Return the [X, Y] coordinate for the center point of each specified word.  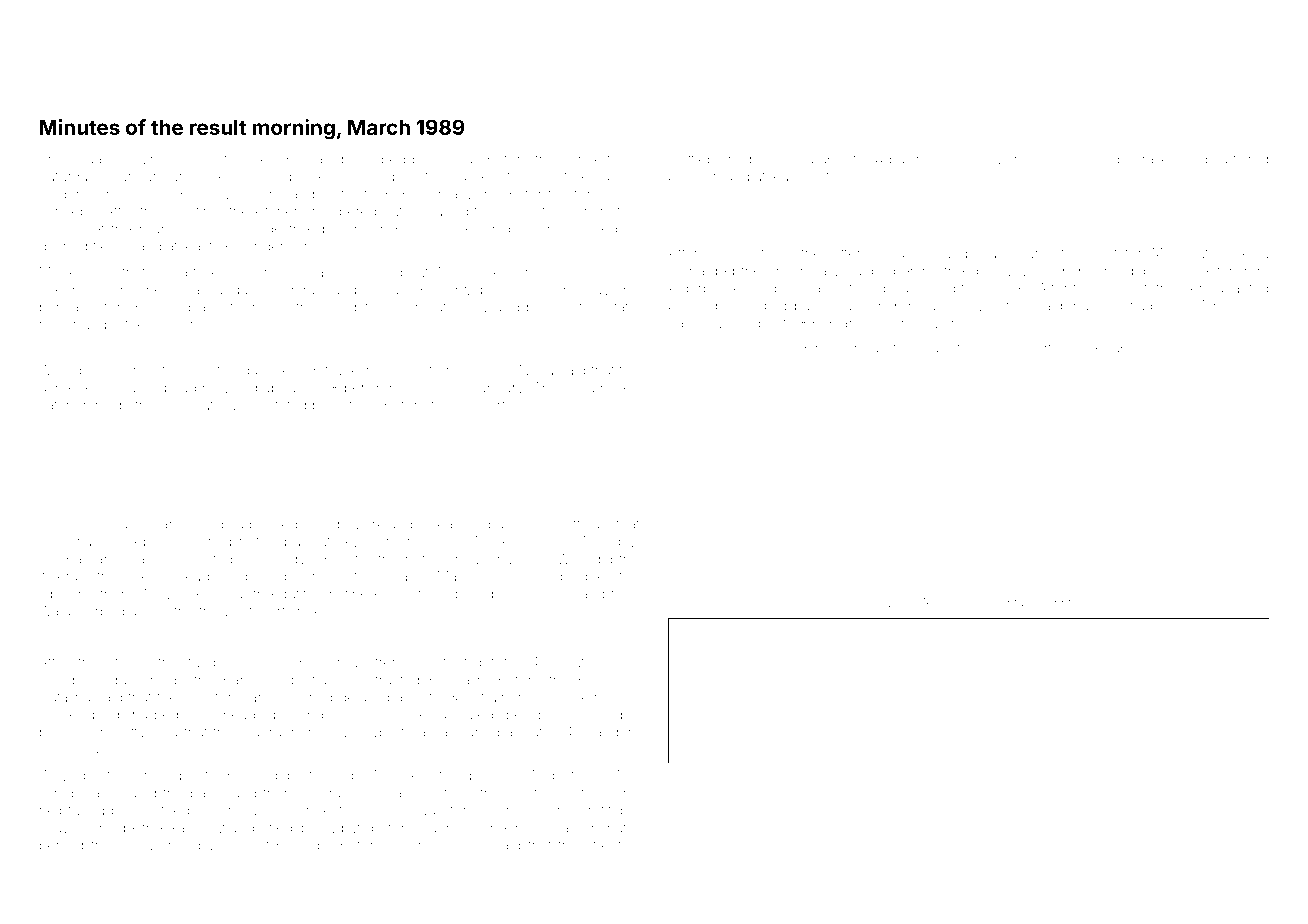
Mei [147, 593]
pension [694, 178]
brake [1151, 159]
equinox [147, 161]
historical [543, 827]
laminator [610, 827]
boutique [607, 681]
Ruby [316, 846]
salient [999, 603]
